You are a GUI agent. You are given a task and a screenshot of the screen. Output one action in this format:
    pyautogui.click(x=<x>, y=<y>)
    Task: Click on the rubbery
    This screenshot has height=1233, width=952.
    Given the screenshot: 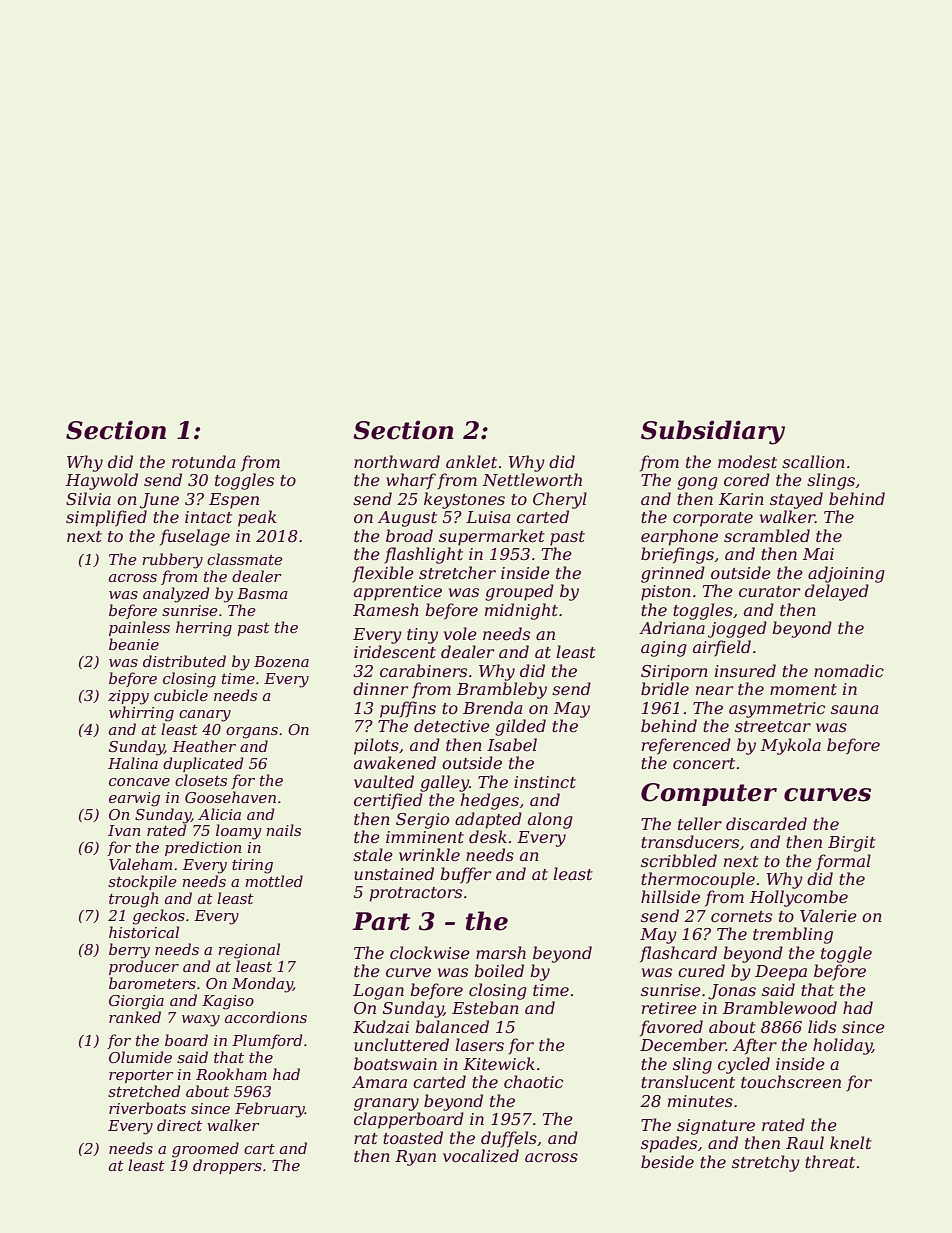 What is the action you would take?
    pyautogui.click(x=172, y=561)
